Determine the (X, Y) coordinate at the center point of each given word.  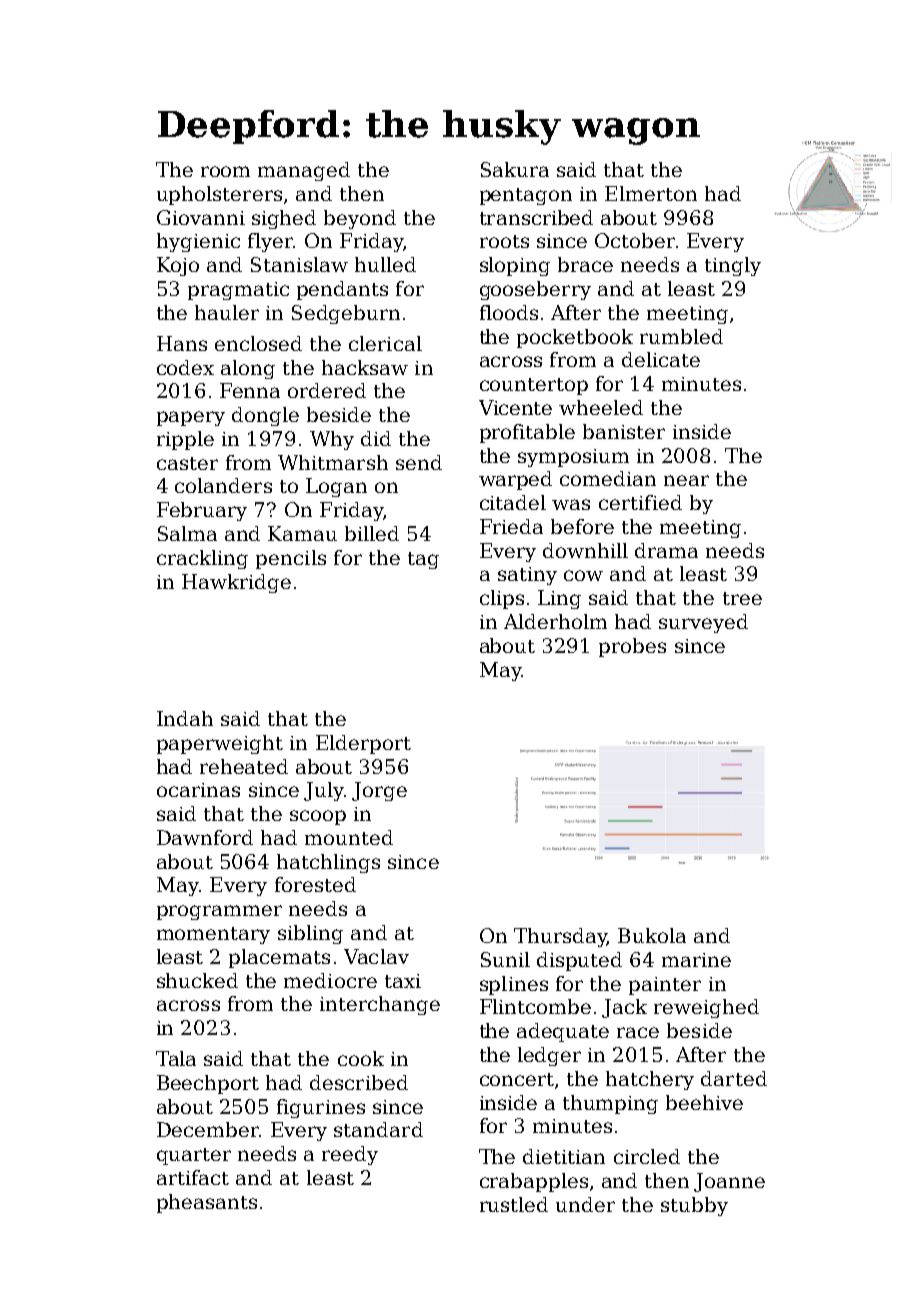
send (419, 462)
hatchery (650, 1080)
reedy (350, 1155)
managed (304, 171)
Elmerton (651, 193)
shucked (197, 980)
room (225, 171)
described (359, 1082)
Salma (187, 533)
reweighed (706, 1008)
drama (666, 550)
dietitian (564, 1156)
